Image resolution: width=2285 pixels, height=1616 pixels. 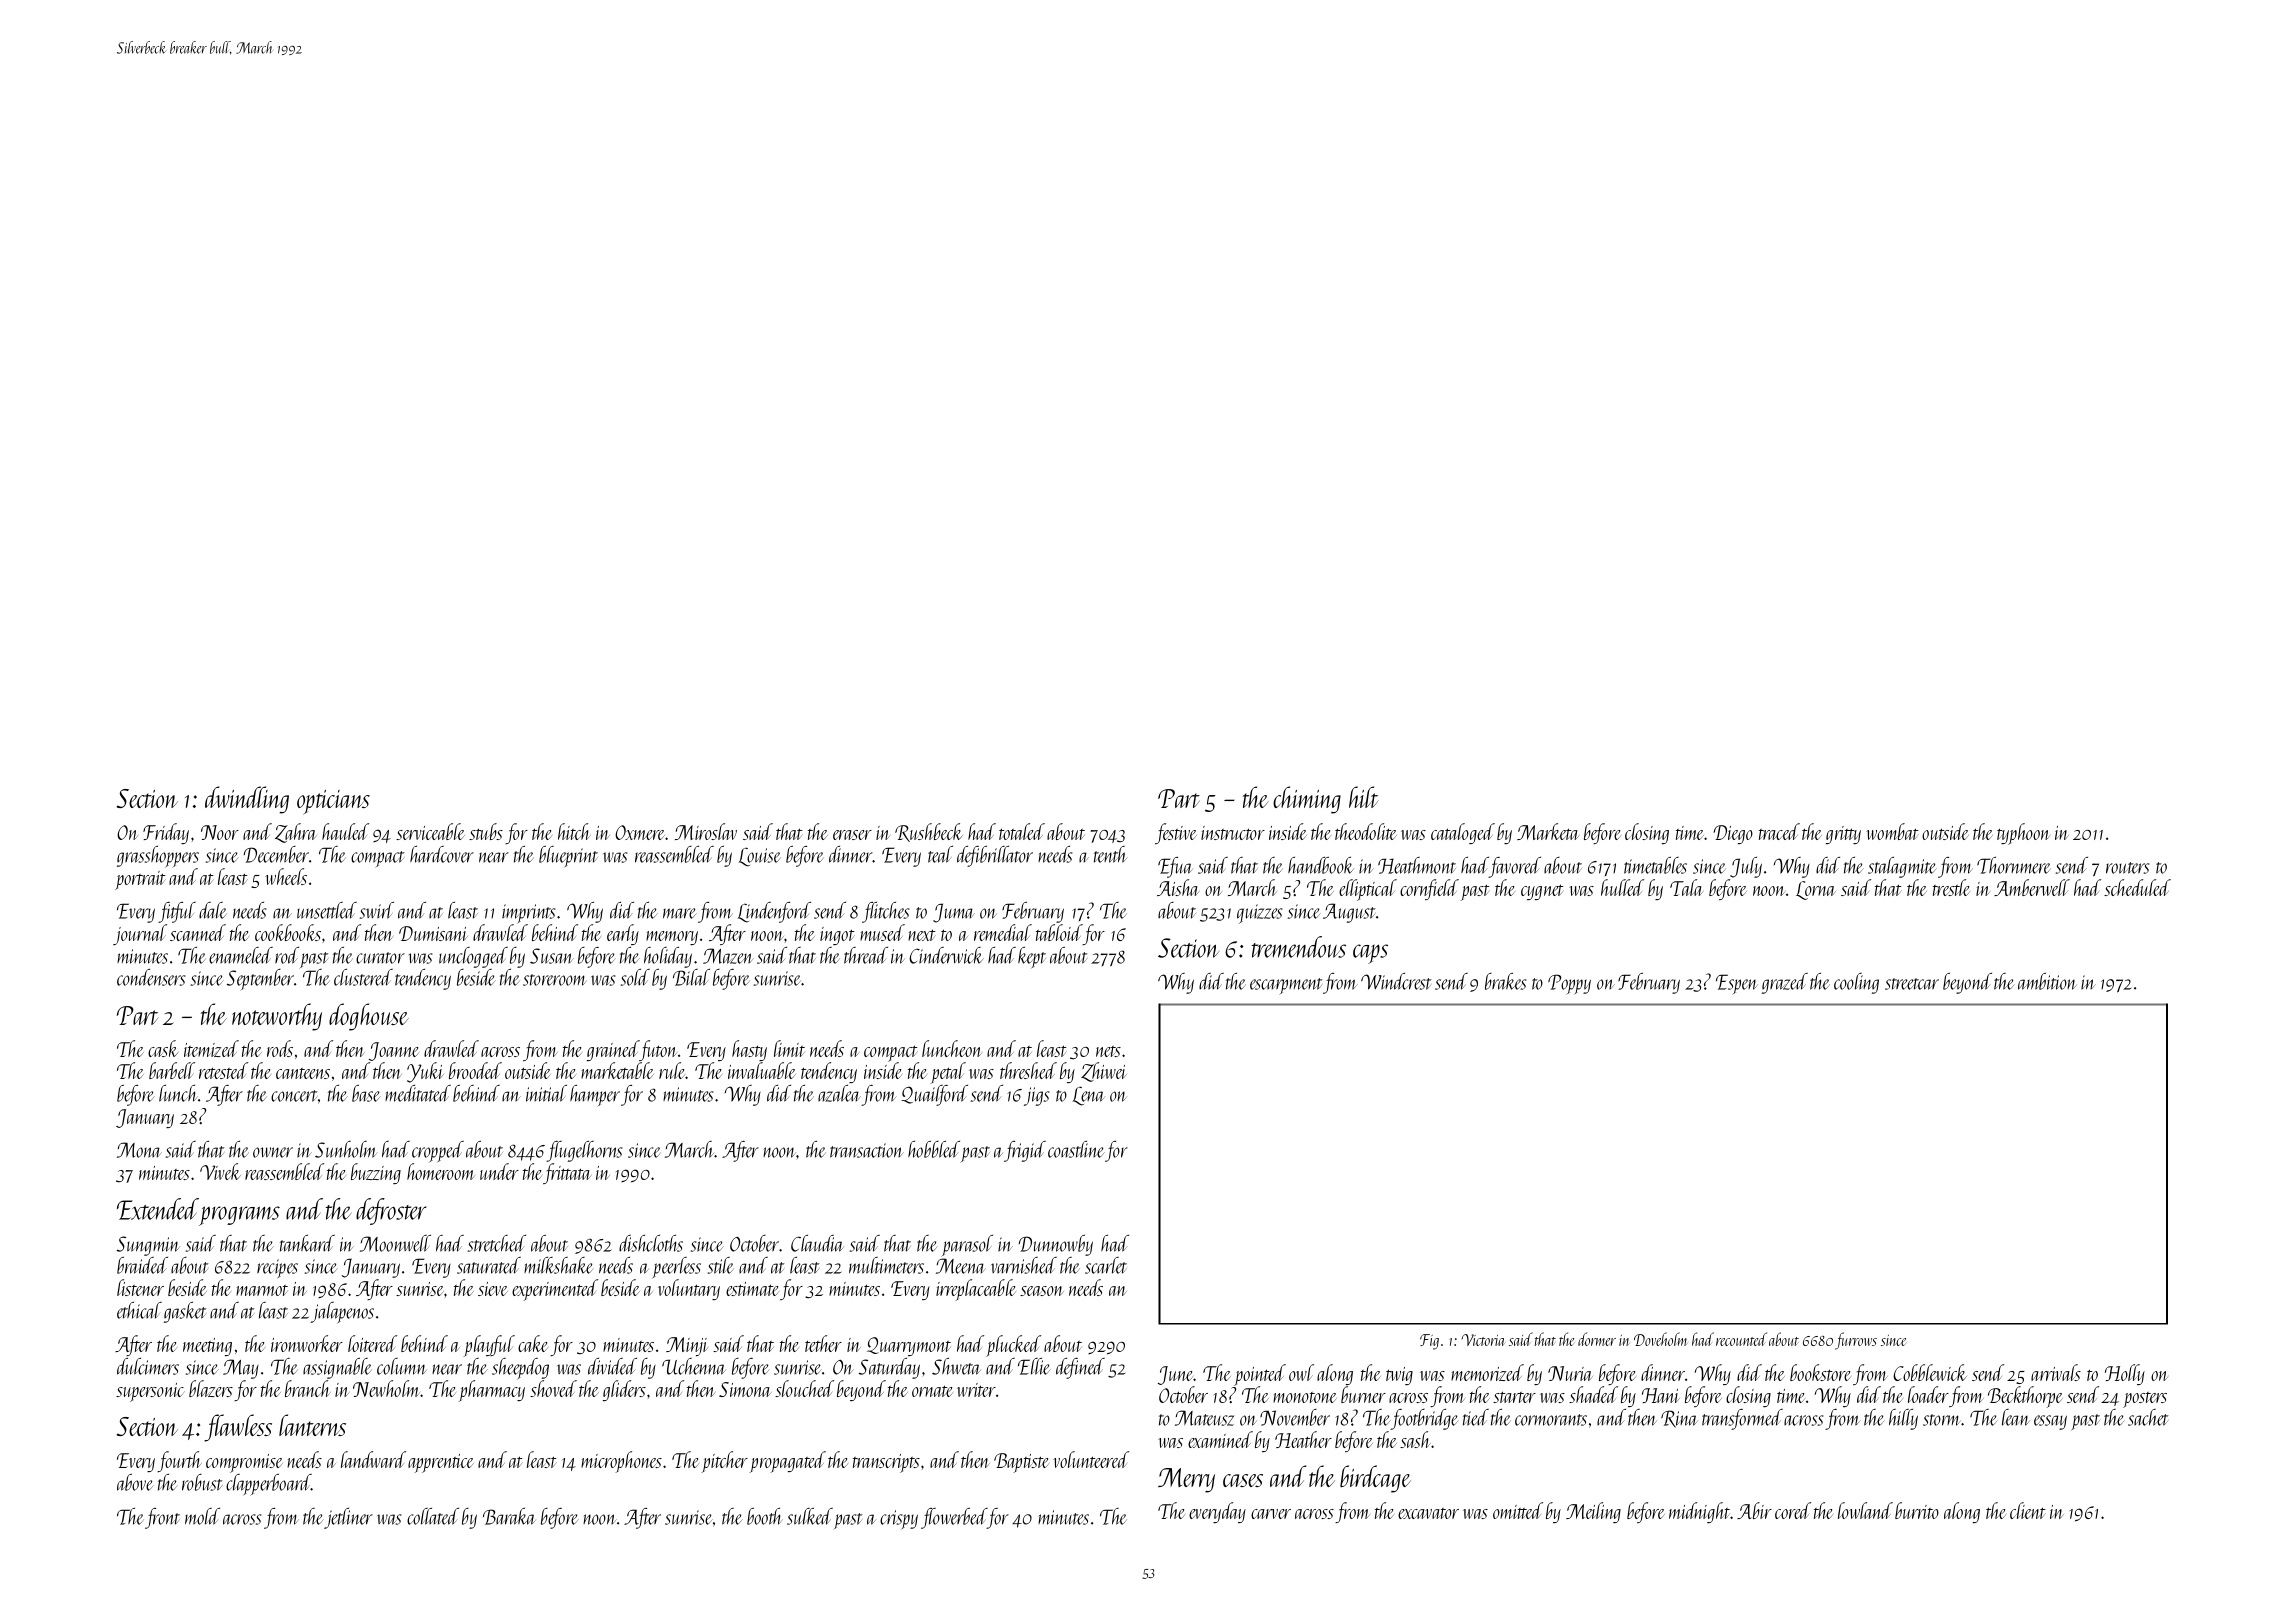 I want to click on typhoon, so click(x=2023, y=834).
